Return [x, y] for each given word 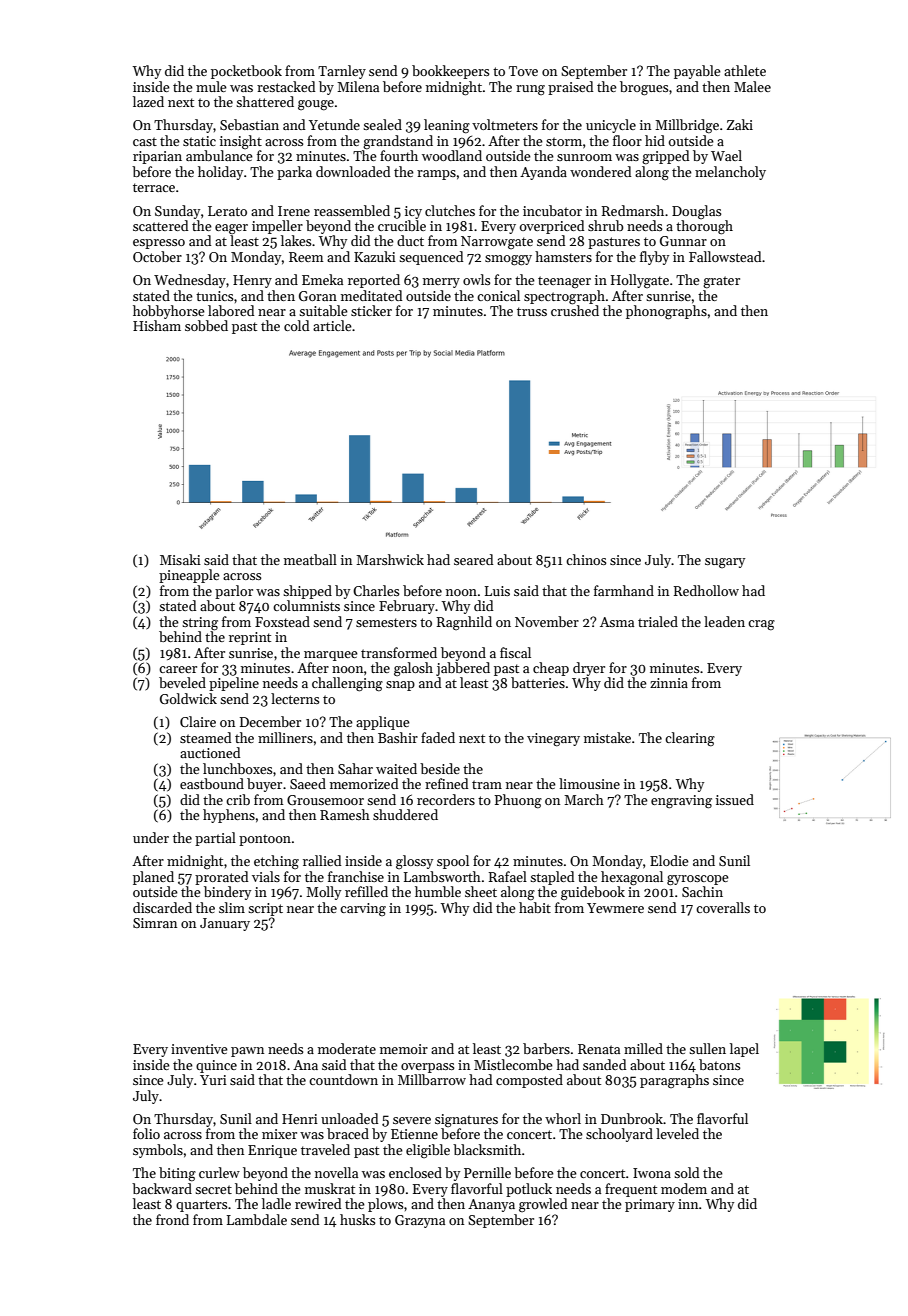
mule [211, 86]
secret [213, 1189]
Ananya [491, 1205]
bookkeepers [450, 72]
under [151, 837]
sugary [725, 563]
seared [473, 559]
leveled [677, 1133]
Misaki [180, 559]
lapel [744, 1050]
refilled [366, 891]
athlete [745, 70]
